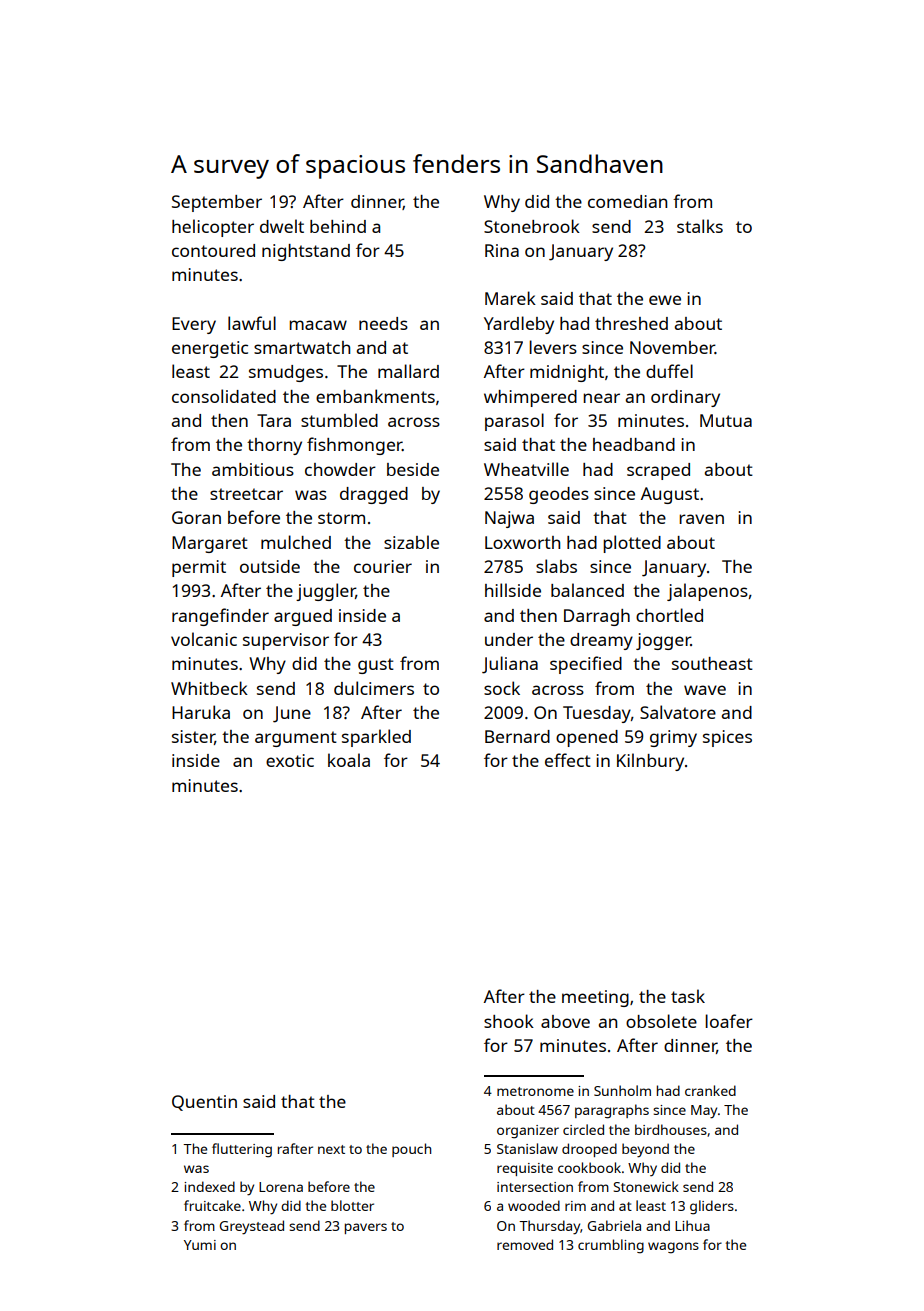 The height and width of the screenshot is (1311, 924). What do you see at coordinates (217, 203) in the screenshot?
I see `September` at bounding box center [217, 203].
